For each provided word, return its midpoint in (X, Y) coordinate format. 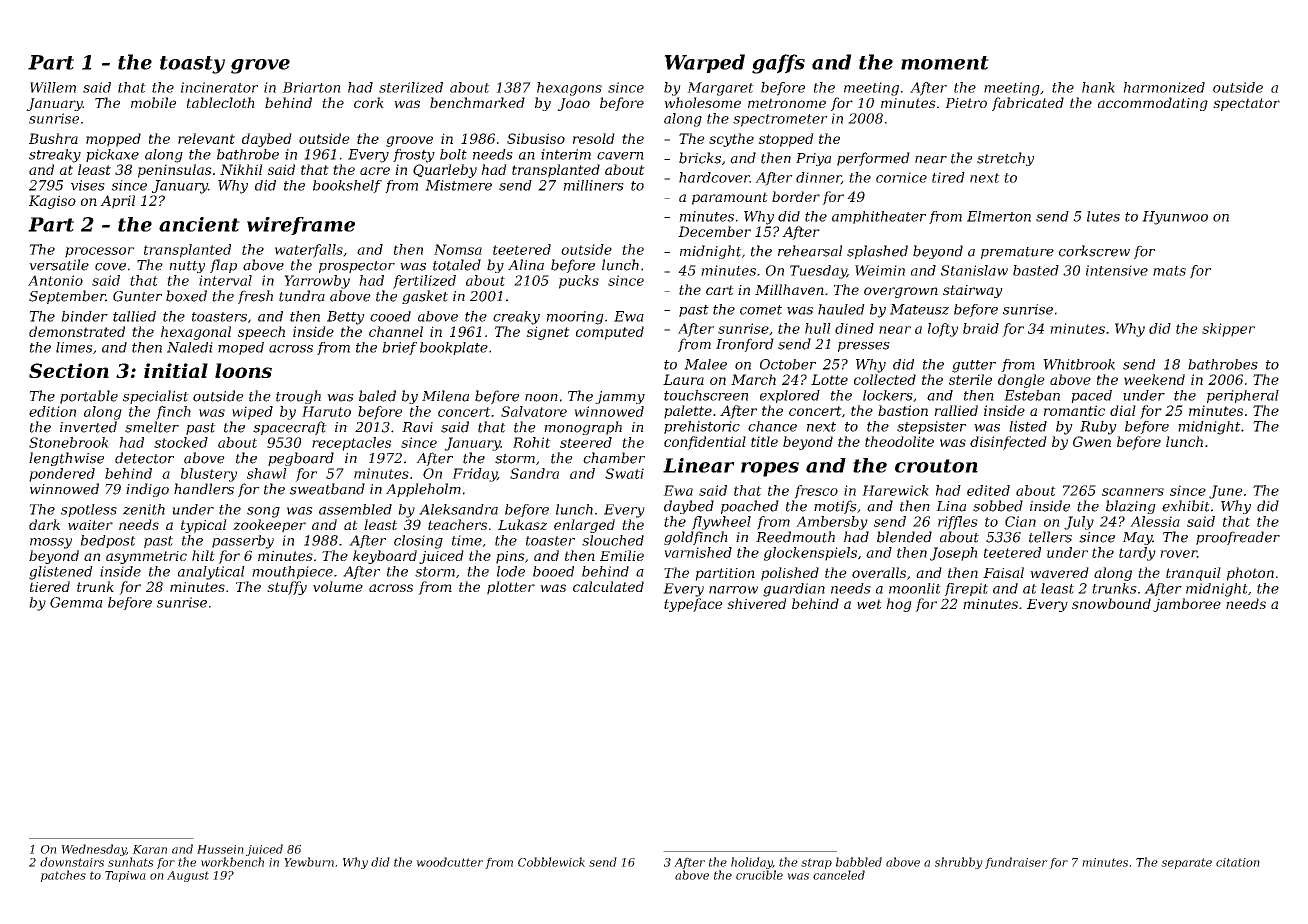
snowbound (1111, 603)
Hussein (220, 849)
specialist (156, 397)
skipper (1228, 330)
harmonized (1164, 87)
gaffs (778, 64)
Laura (683, 379)
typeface (693, 605)
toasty (192, 65)
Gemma (76, 602)
